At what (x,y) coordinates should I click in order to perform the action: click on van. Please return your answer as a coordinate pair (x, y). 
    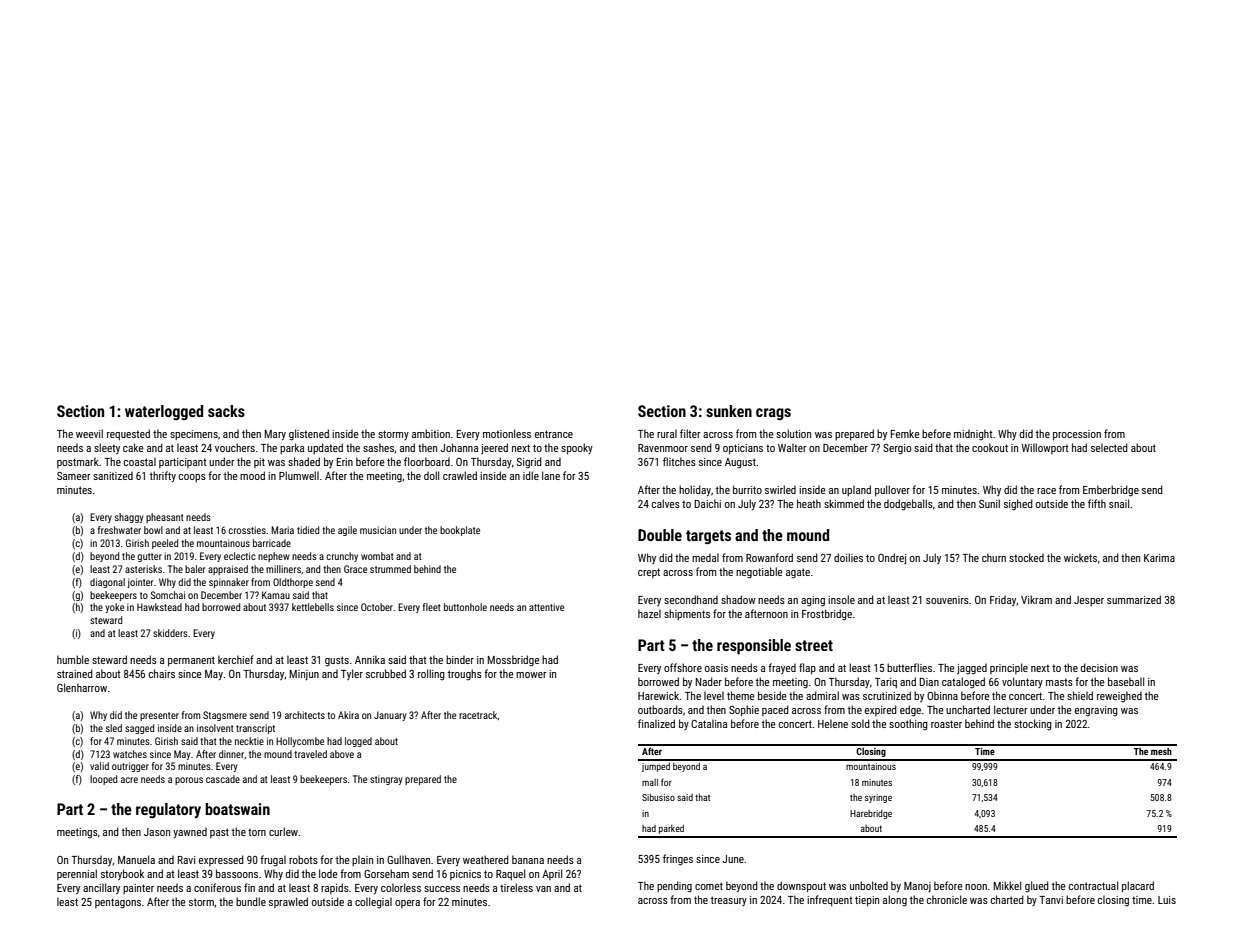
    Looking at the image, I should click on (543, 889).
